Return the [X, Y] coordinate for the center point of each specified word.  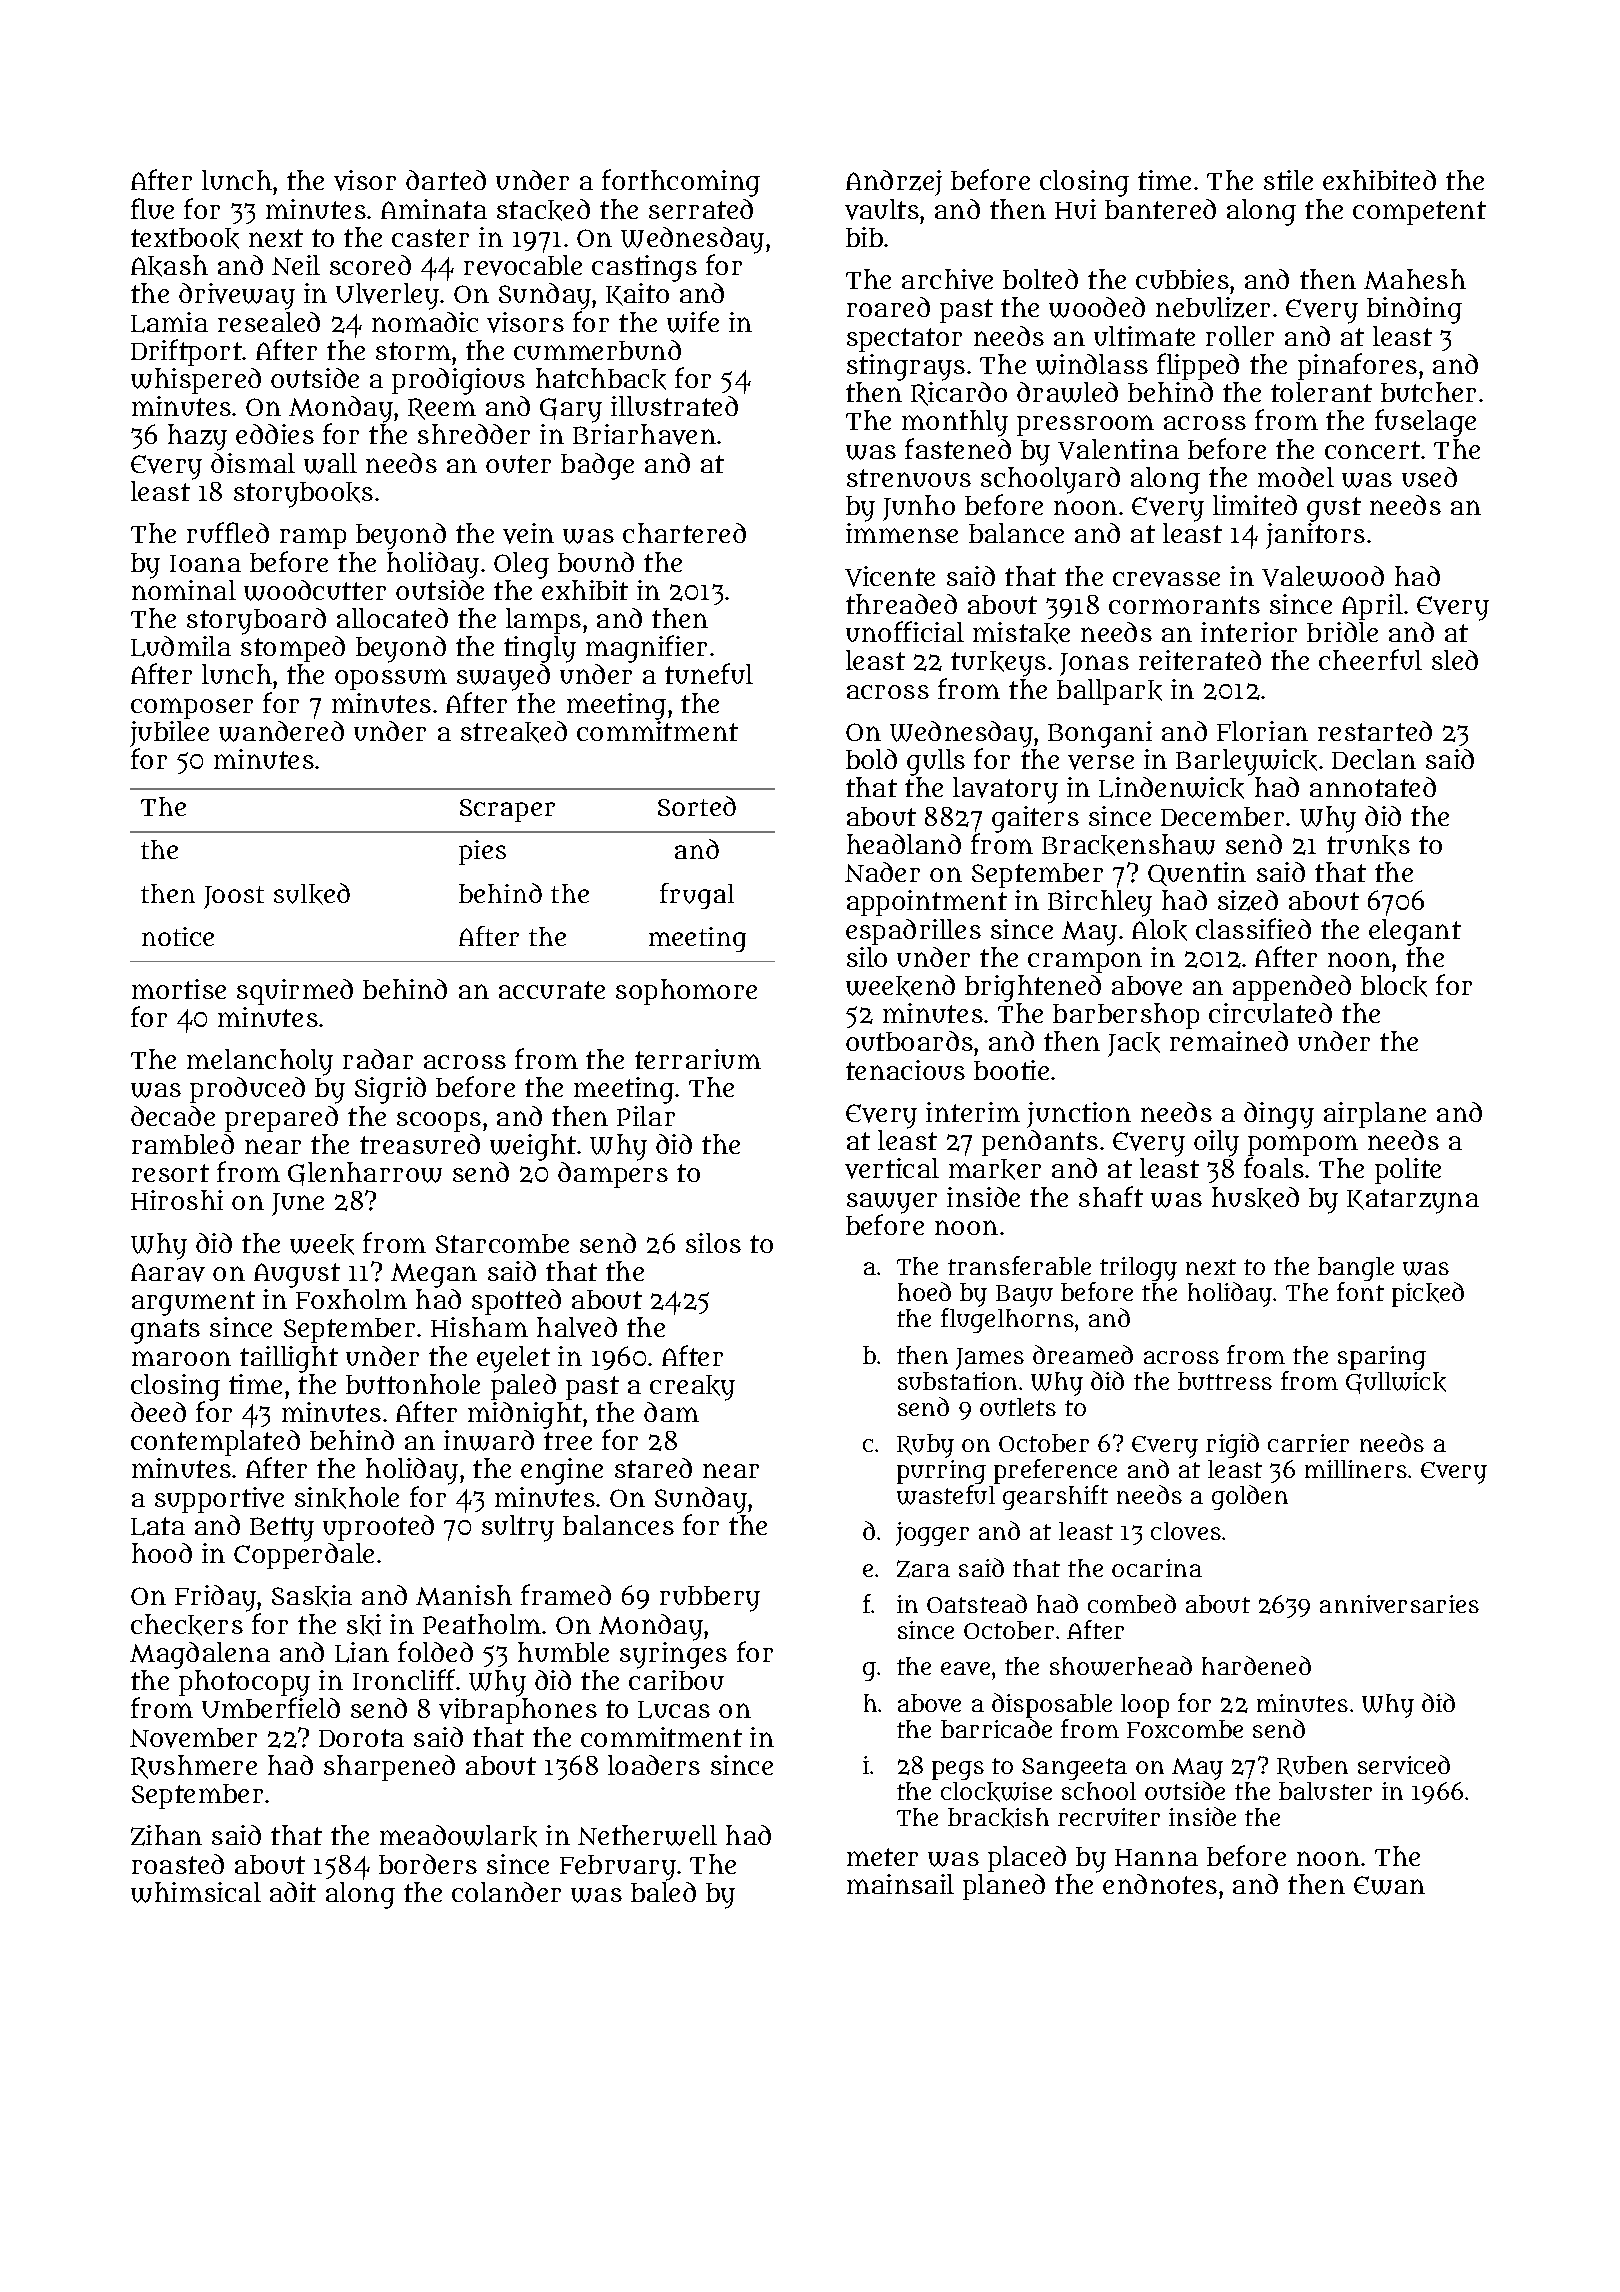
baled [663, 1892]
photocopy [244, 1684]
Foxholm [351, 1299]
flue [152, 208]
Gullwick [1396, 1383]
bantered [1160, 209]
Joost [234, 897]
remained [1229, 1041]
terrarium [698, 1059]
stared [653, 1468]
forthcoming [681, 183]
